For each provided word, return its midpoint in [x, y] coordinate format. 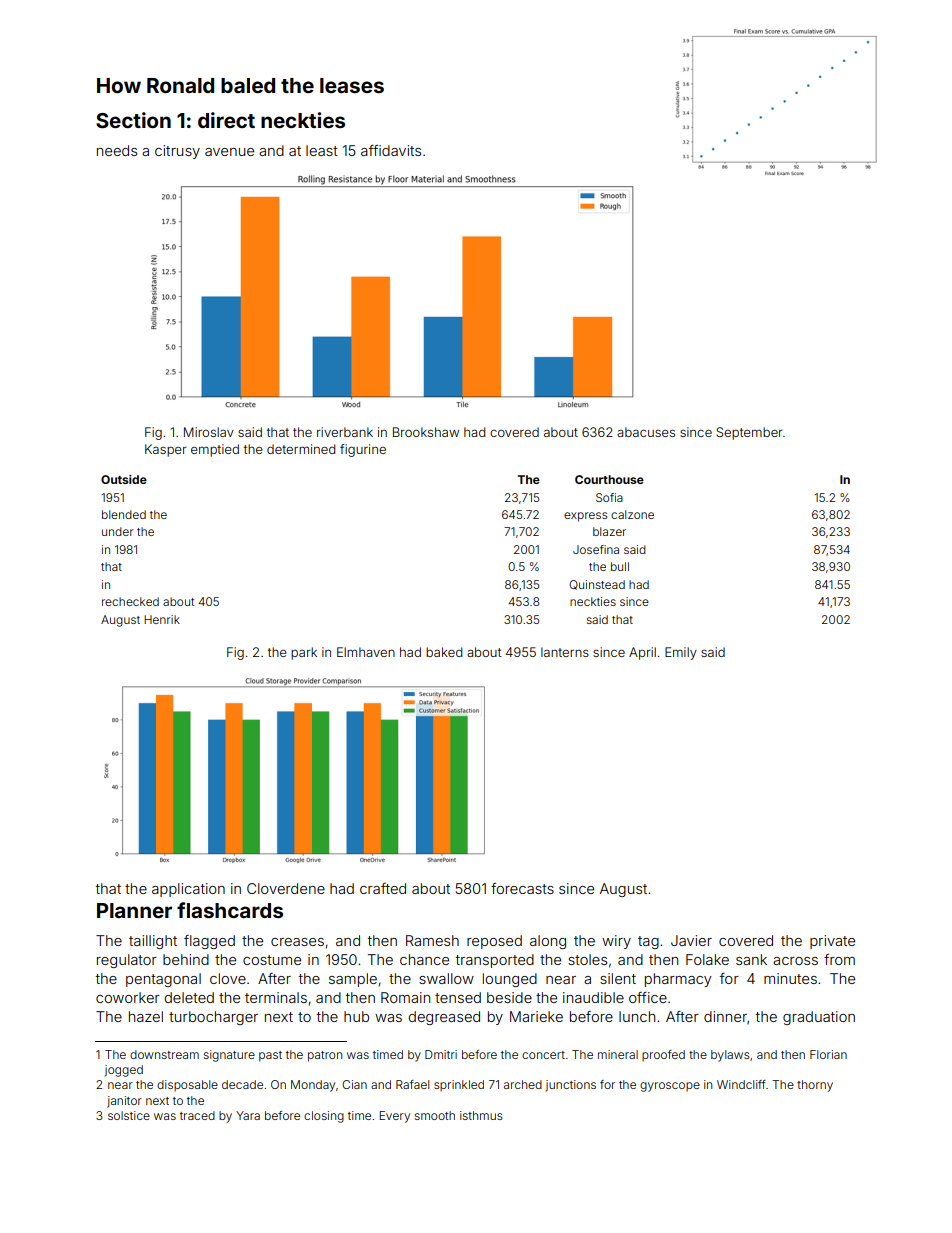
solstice [129, 1115]
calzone [632, 514]
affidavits [391, 150]
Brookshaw [426, 432]
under [117, 531]
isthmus [481, 1115]
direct [226, 120]
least [322, 150]
